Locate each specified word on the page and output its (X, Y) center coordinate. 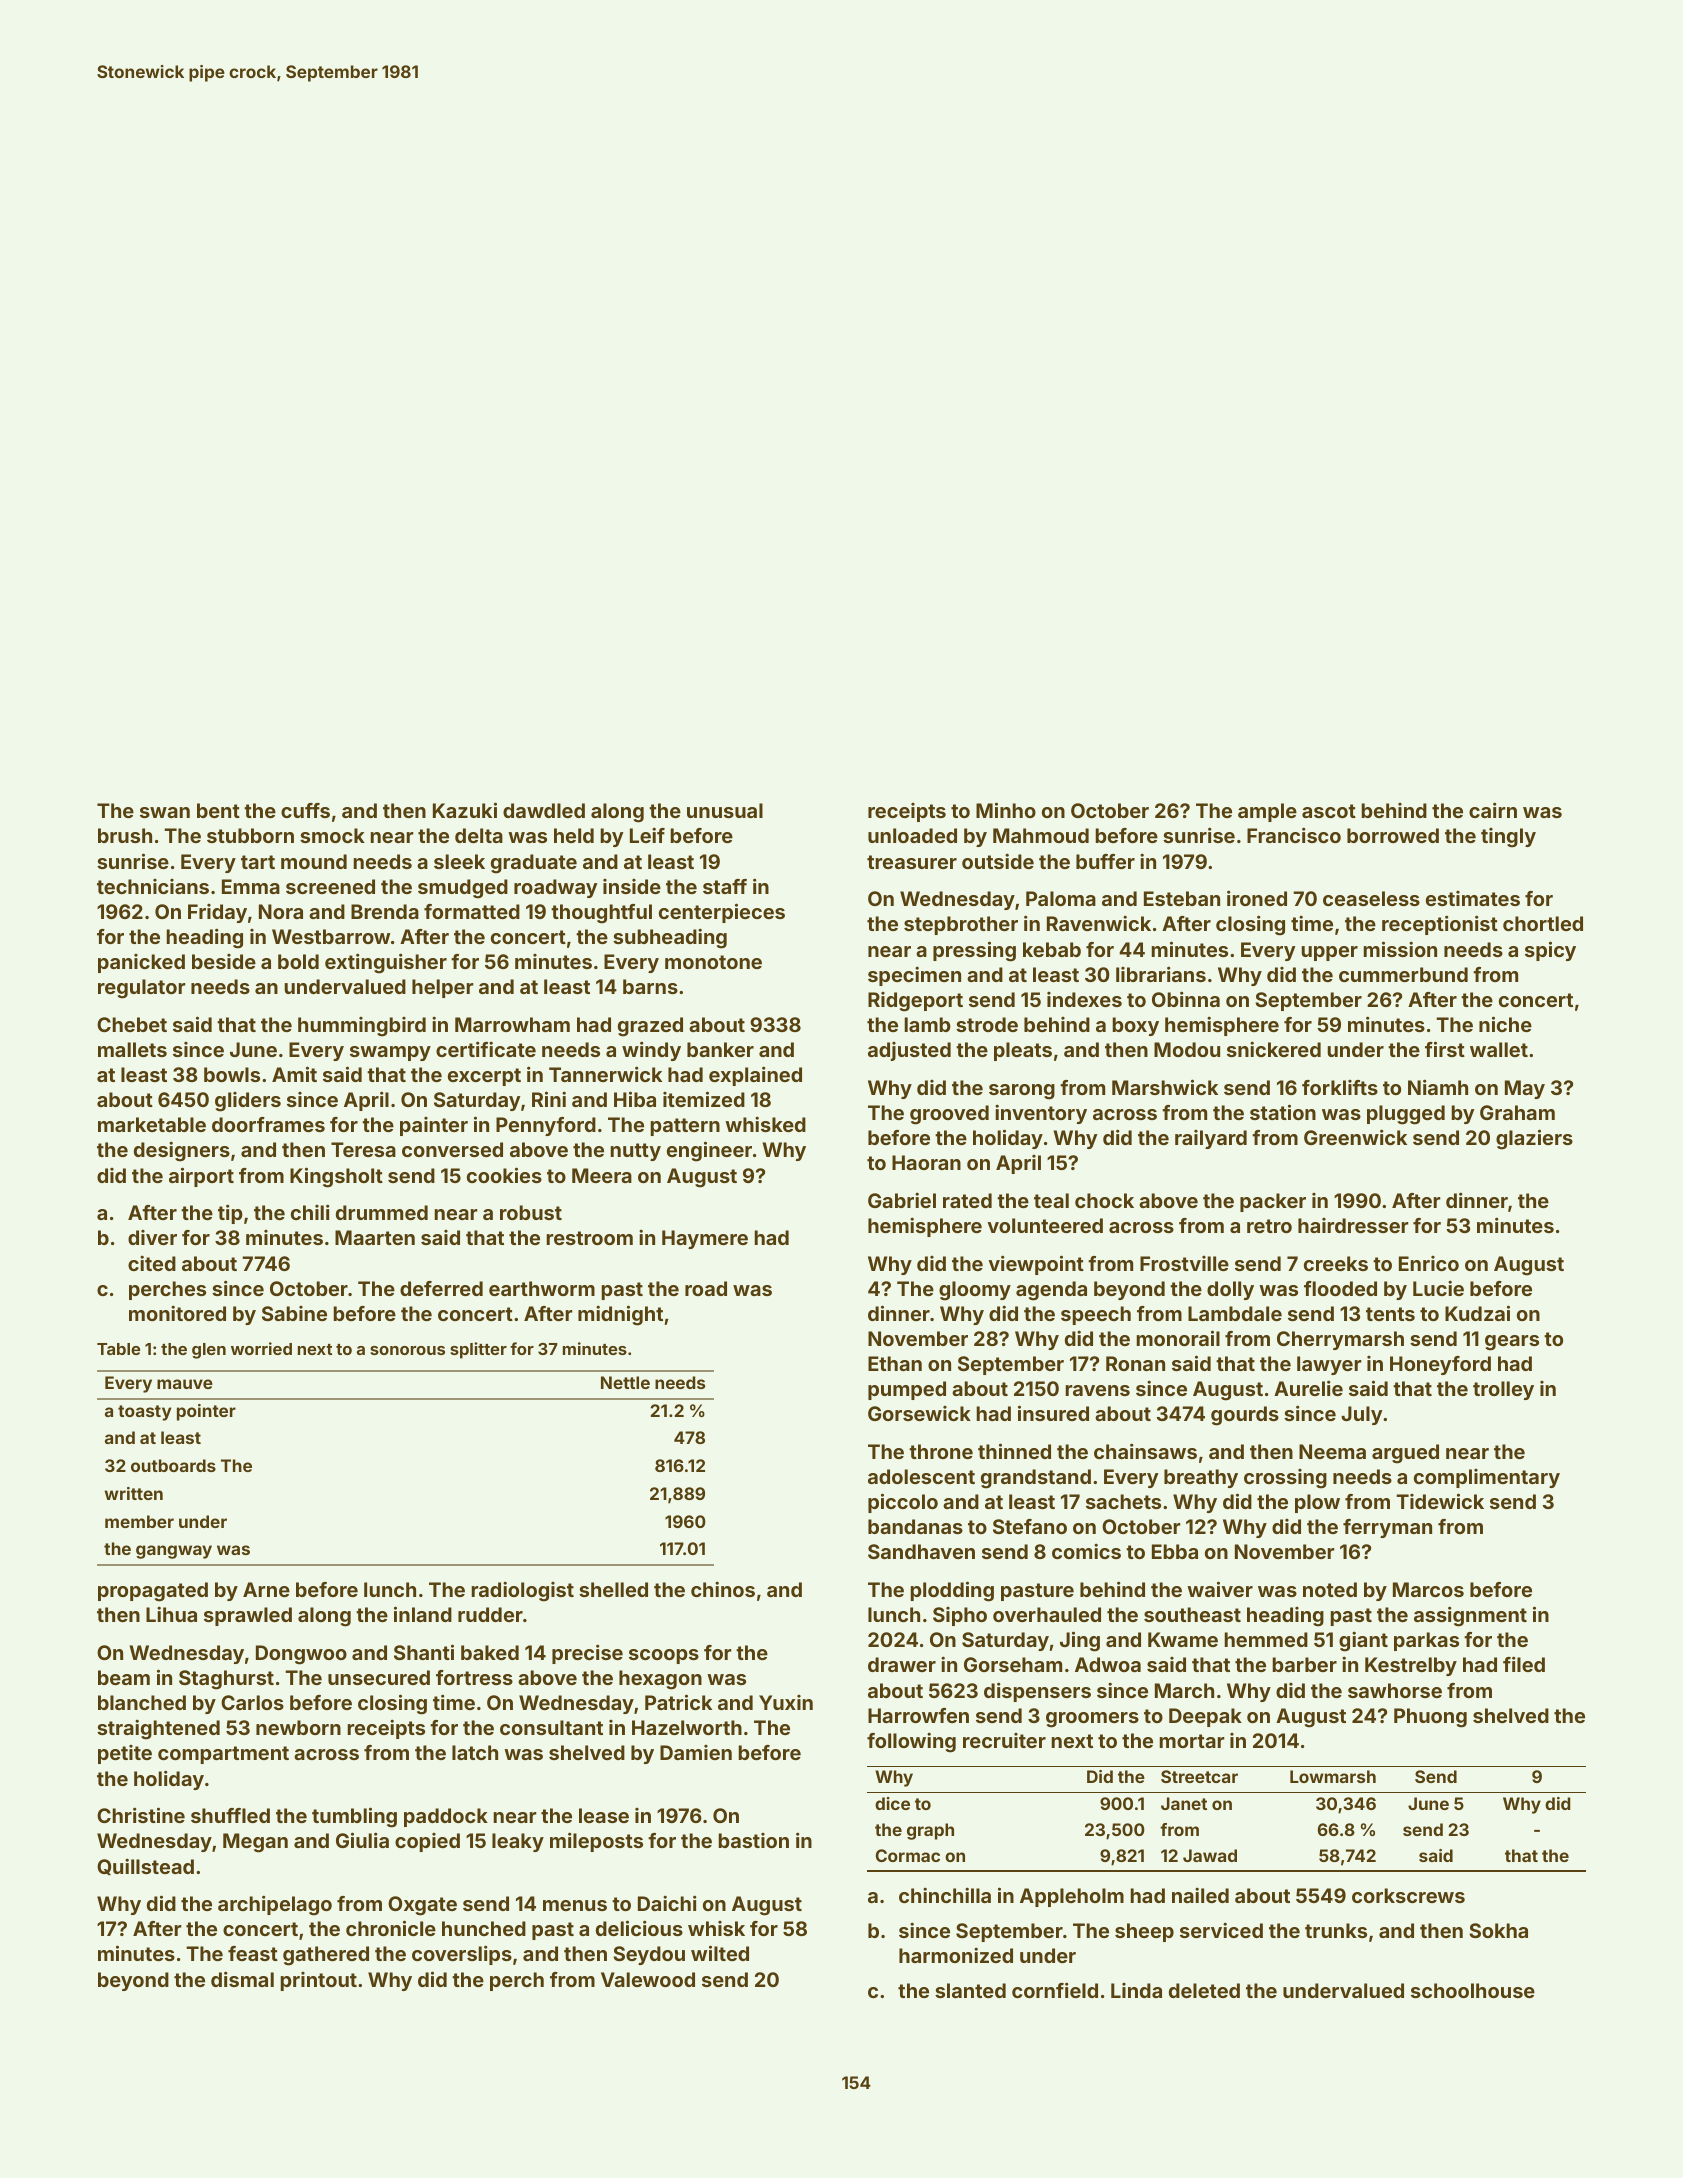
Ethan (895, 1363)
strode (987, 1024)
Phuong (1430, 1718)
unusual (725, 810)
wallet (1499, 1049)
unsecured (379, 1677)
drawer (902, 1664)
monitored (177, 1313)
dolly (1230, 1290)
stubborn (250, 835)
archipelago (275, 1905)
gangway (174, 1552)
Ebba (1175, 1551)
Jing (1080, 1641)
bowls (232, 1074)
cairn (1493, 810)
